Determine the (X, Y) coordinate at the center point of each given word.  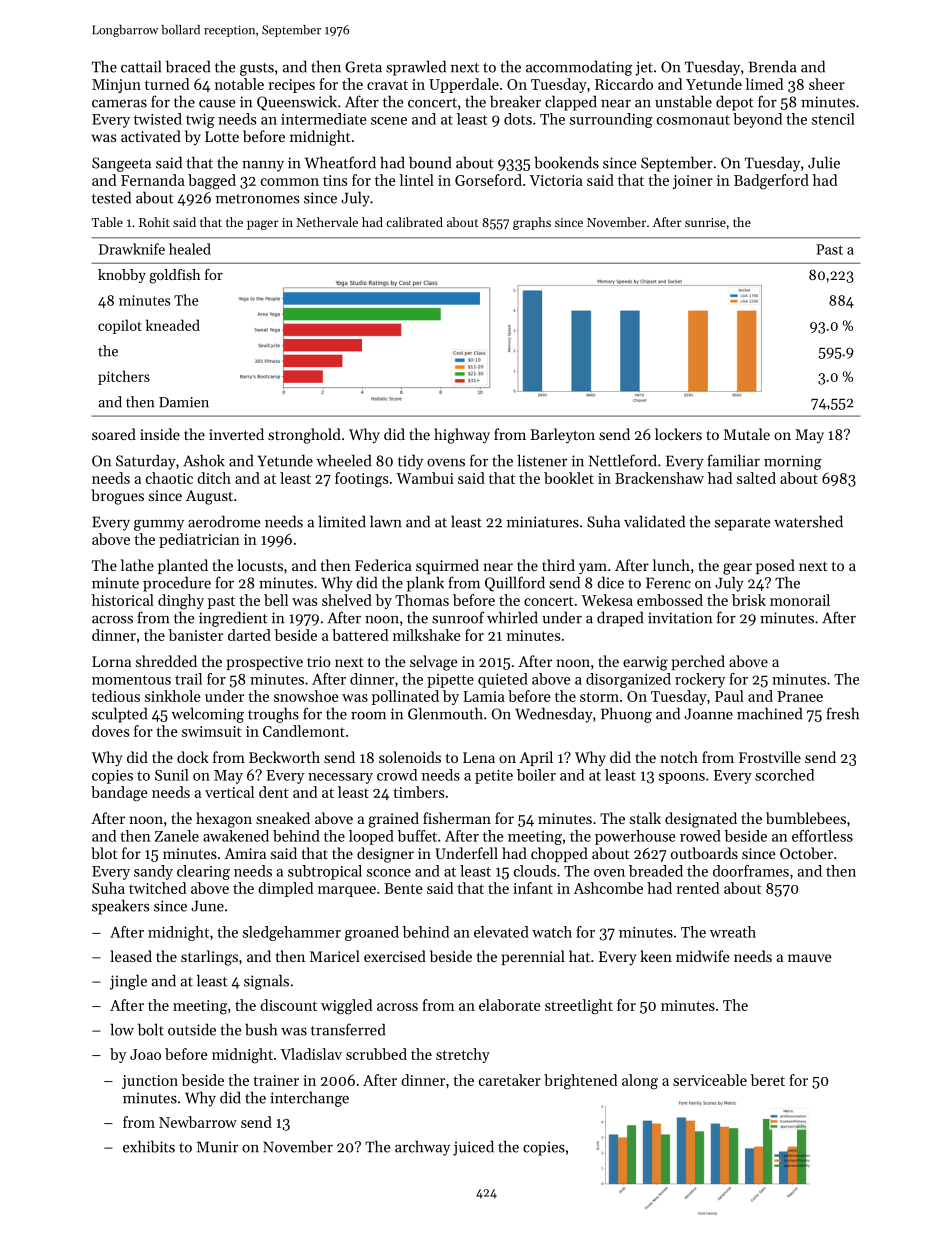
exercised (395, 956)
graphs (532, 223)
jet (644, 68)
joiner (693, 182)
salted (756, 478)
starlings (209, 958)
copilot (120, 326)
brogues (117, 497)
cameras (119, 104)
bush (261, 1029)
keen (656, 956)
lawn (386, 521)
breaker (515, 101)
